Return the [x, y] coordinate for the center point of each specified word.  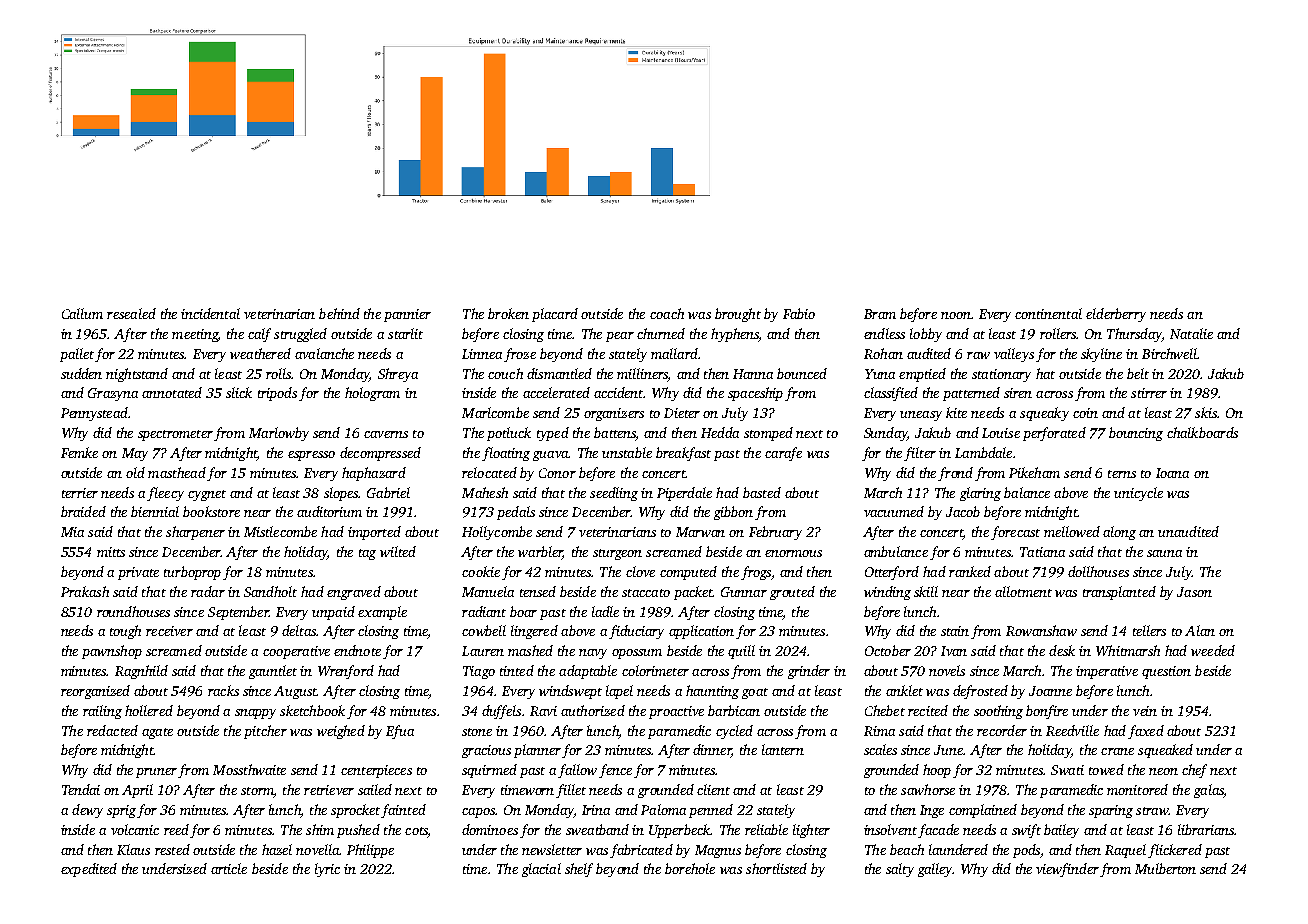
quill [741, 652]
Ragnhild [141, 672]
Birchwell [1169, 353]
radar [208, 591]
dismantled [559, 373]
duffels [501, 712]
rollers [1058, 333]
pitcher [265, 732]
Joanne [1050, 691]
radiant [484, 611]
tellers [1149, 630]
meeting [195, 335]
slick [239, 392]
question [1166, 672]
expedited [89, 870]
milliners [642, 373]
